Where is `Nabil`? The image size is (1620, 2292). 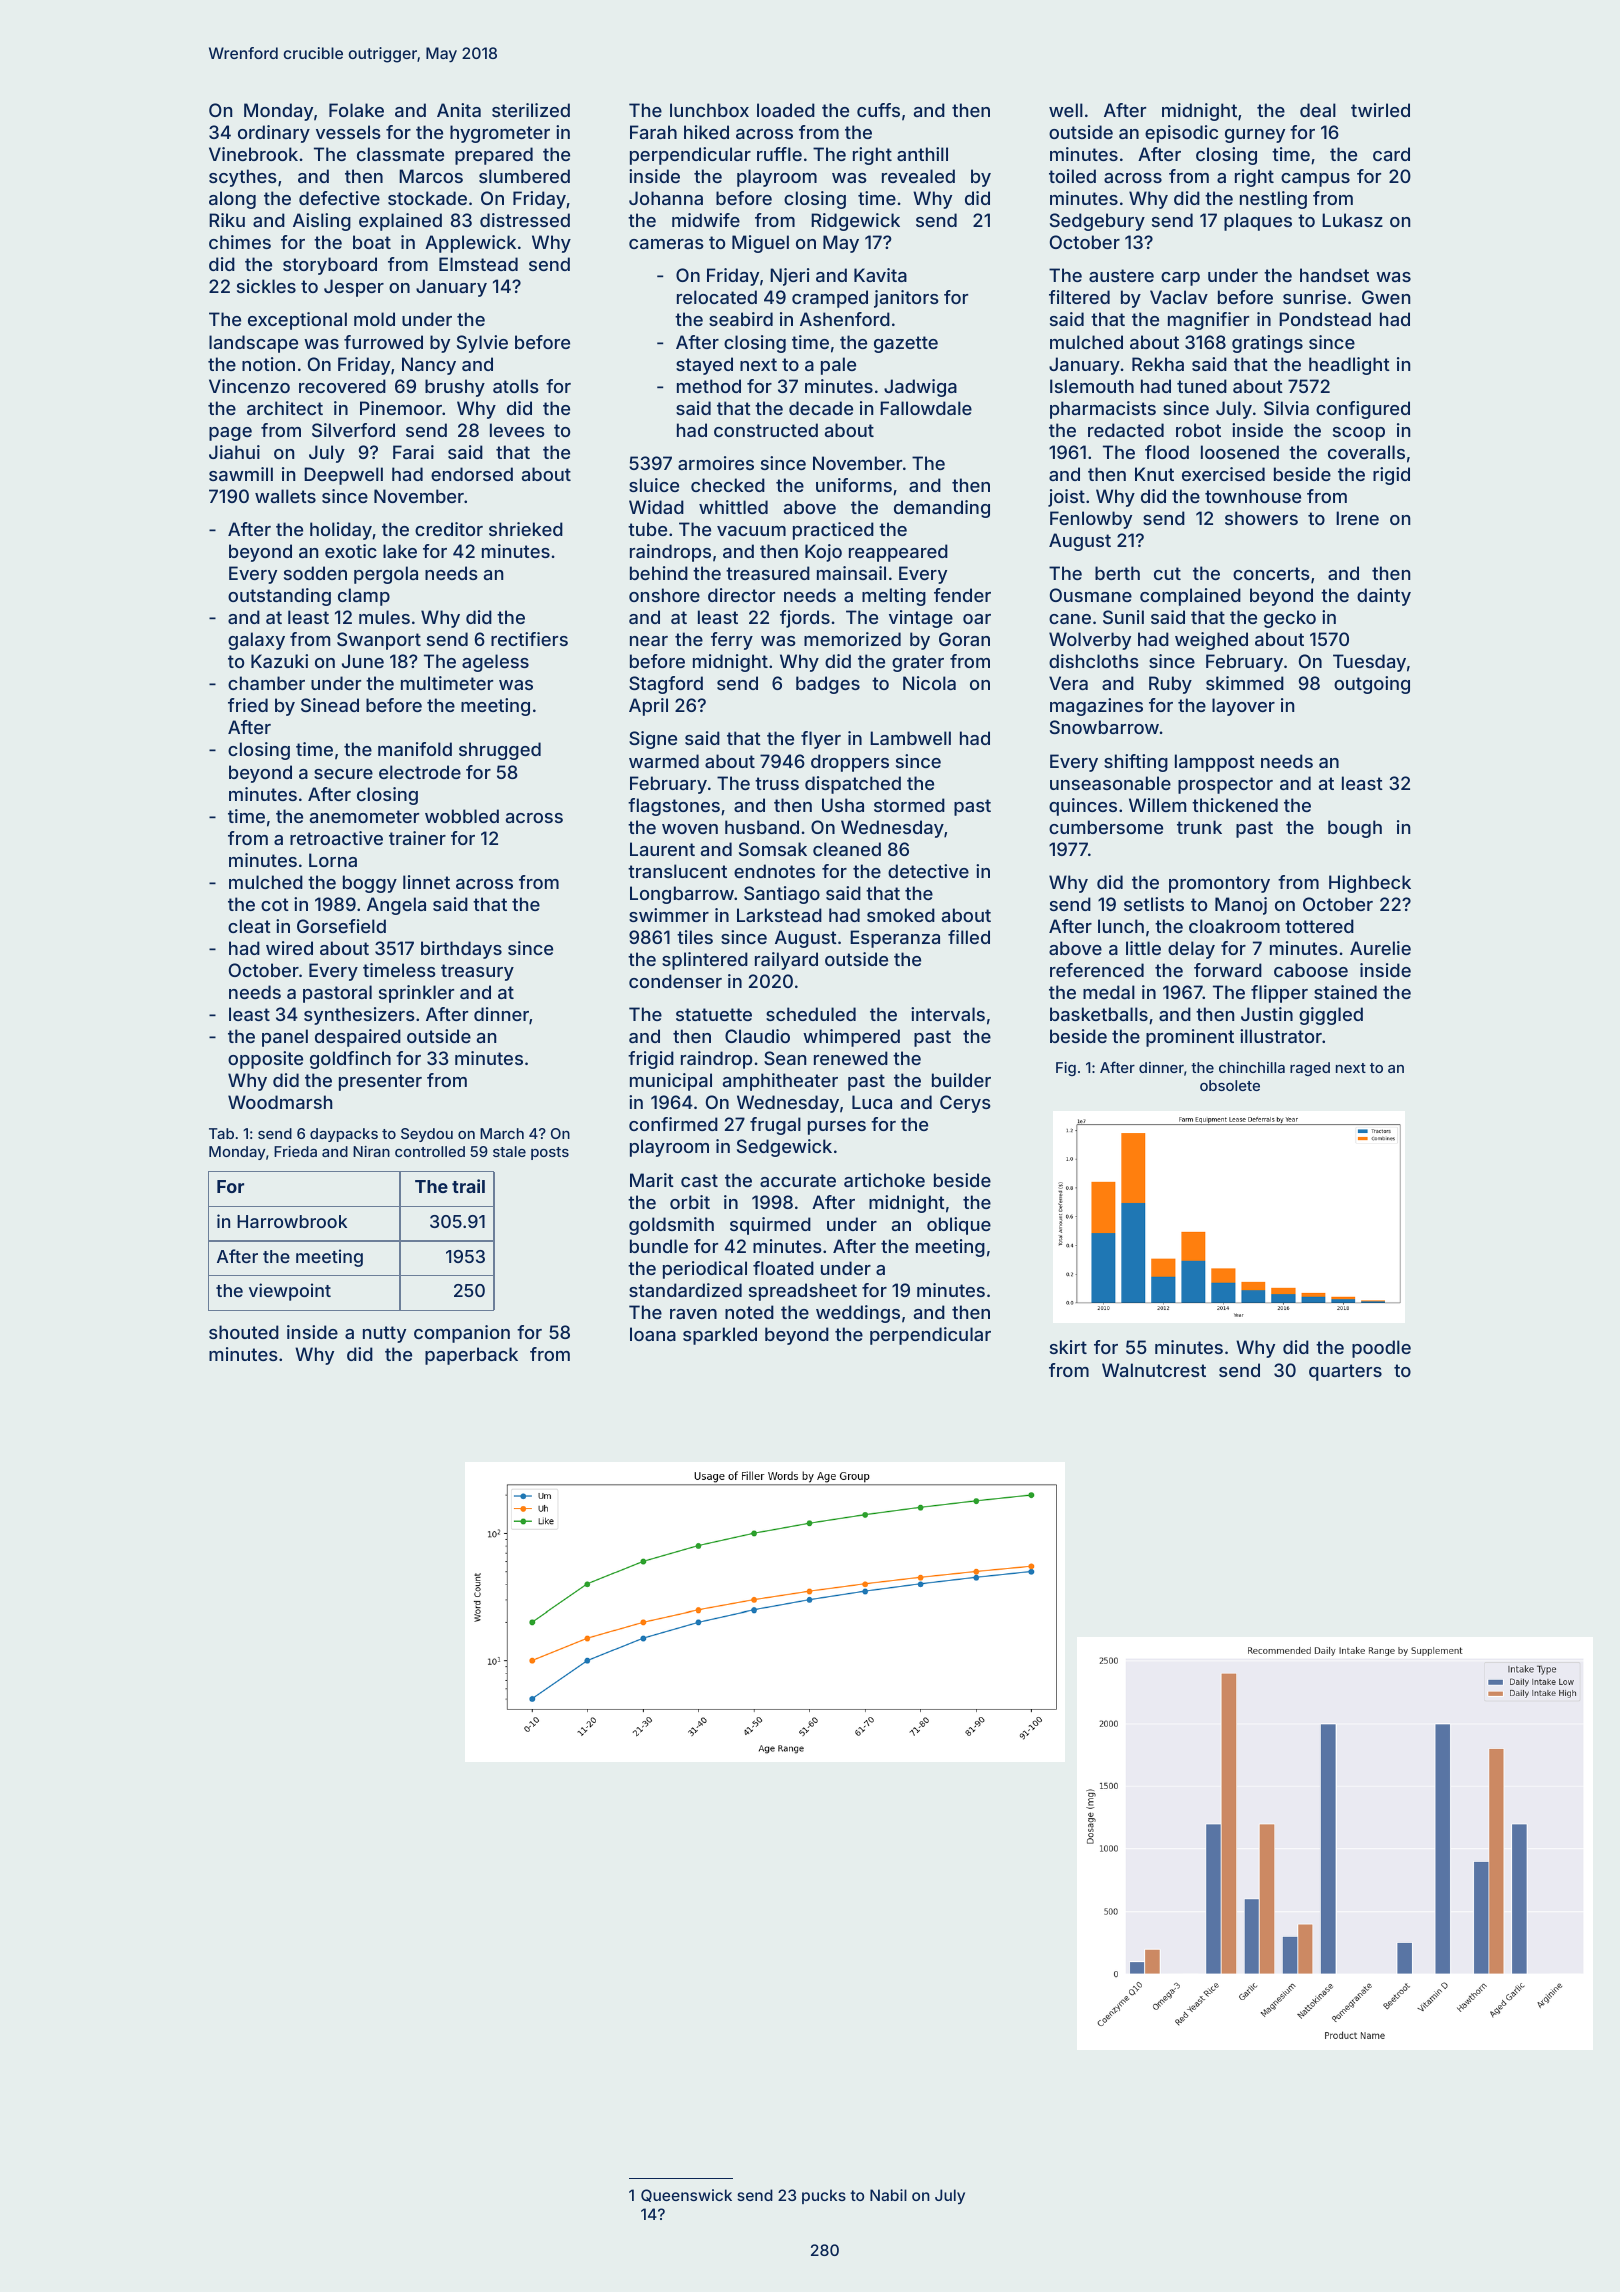 Nabil is located at coordinates (888, 2195).
